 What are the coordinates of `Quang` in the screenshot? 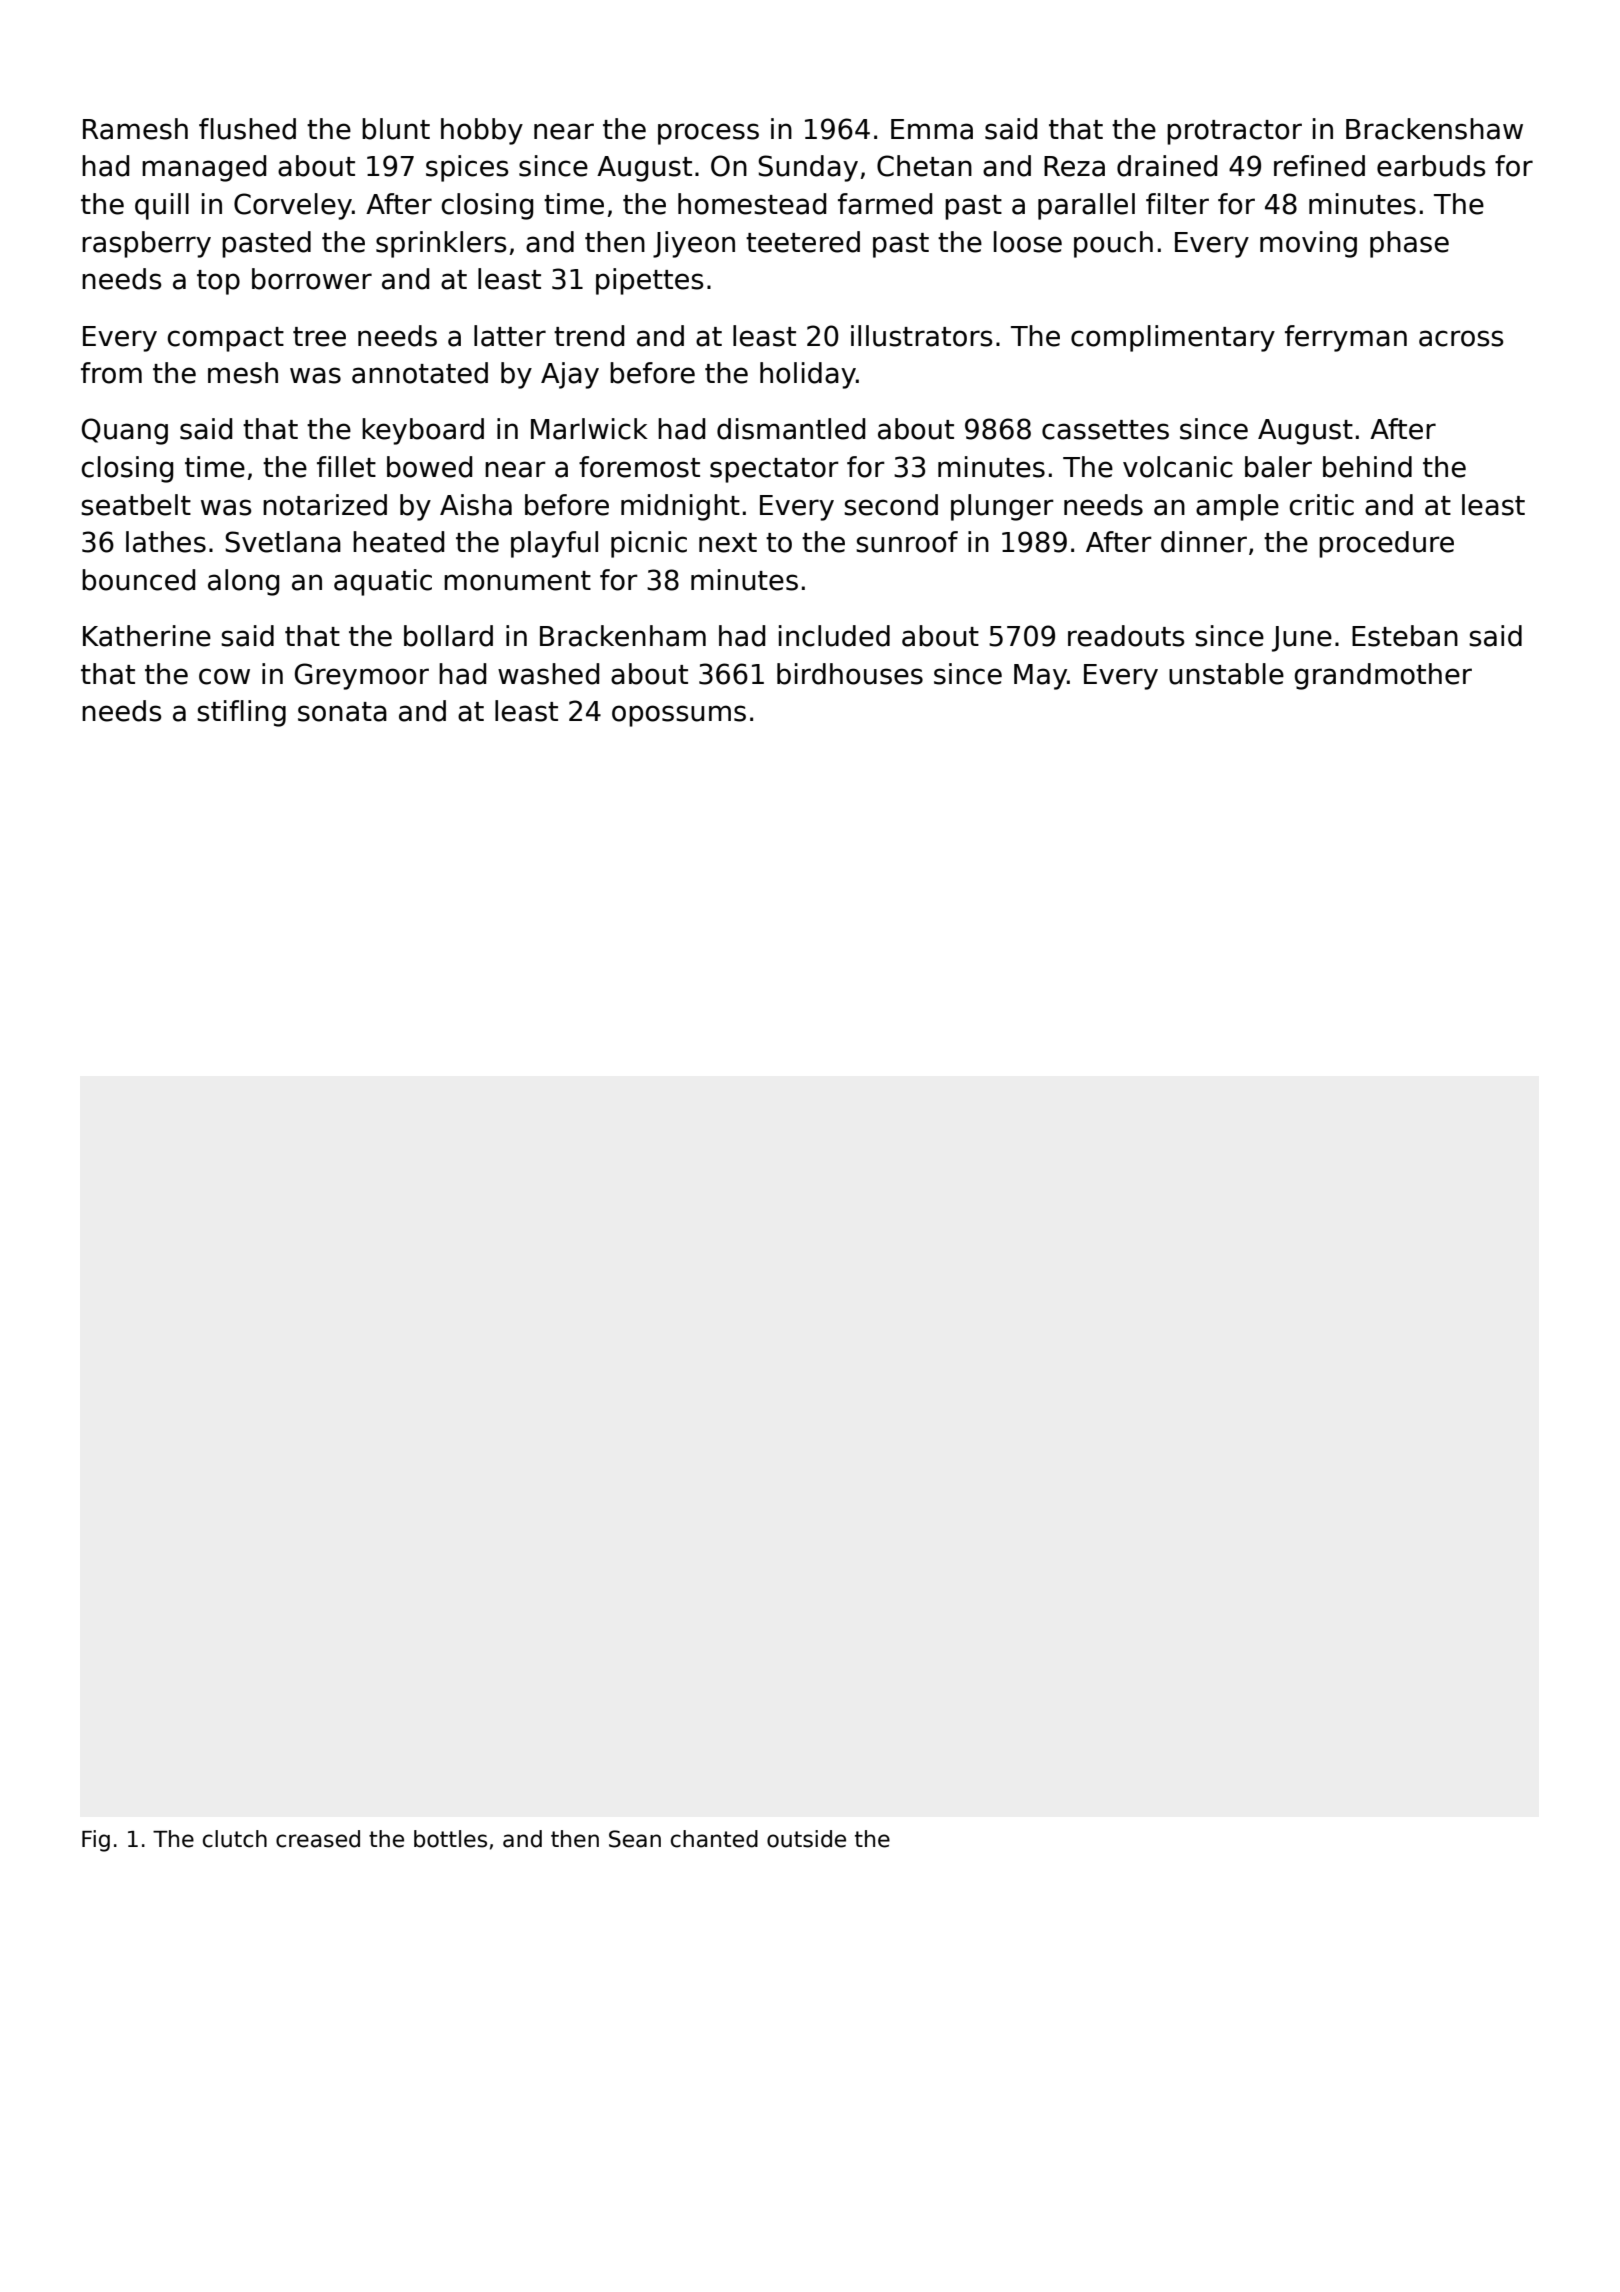 It's located at (125, 431).
